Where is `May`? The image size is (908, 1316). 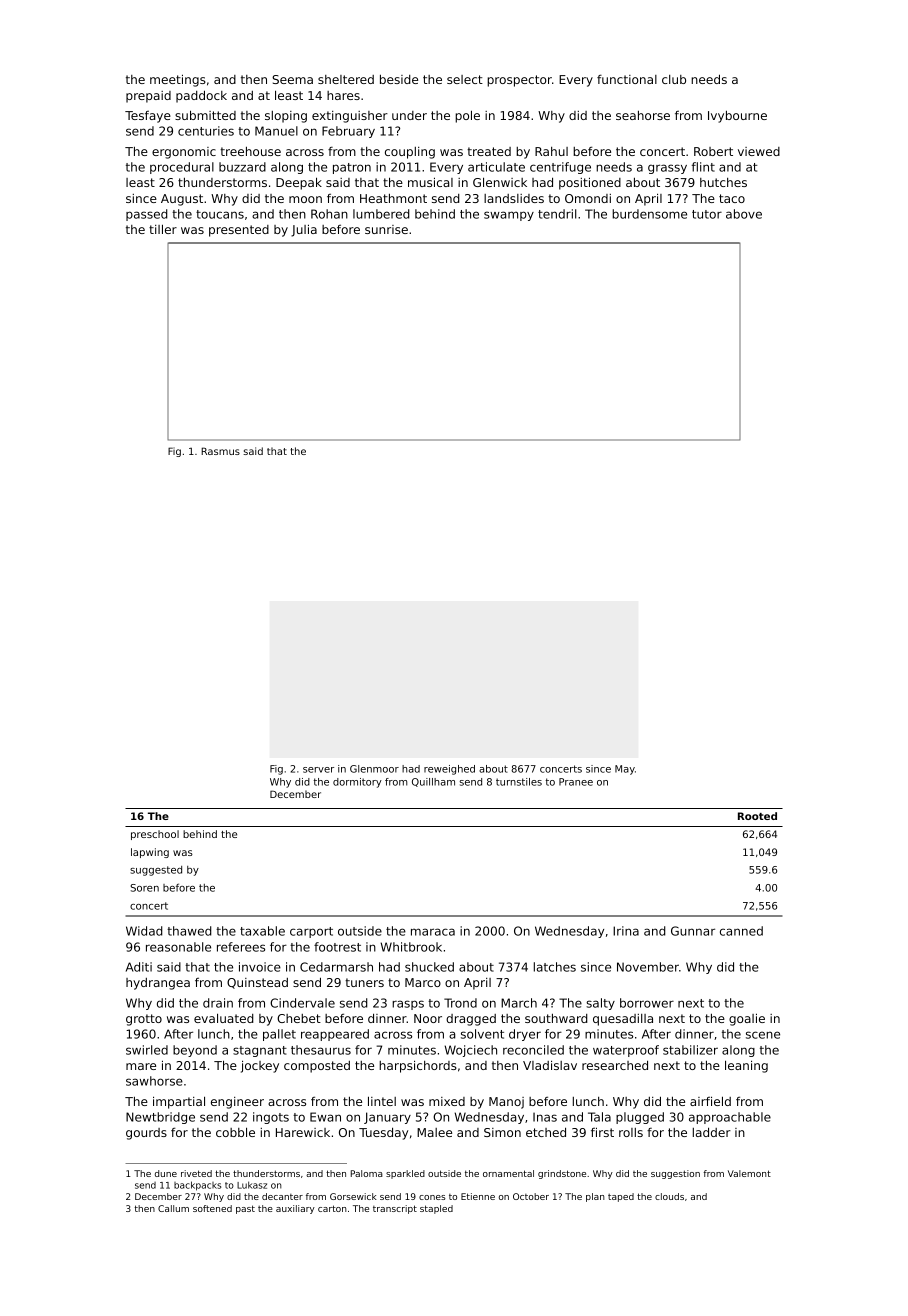
May is located at coordinates (625, 770).
